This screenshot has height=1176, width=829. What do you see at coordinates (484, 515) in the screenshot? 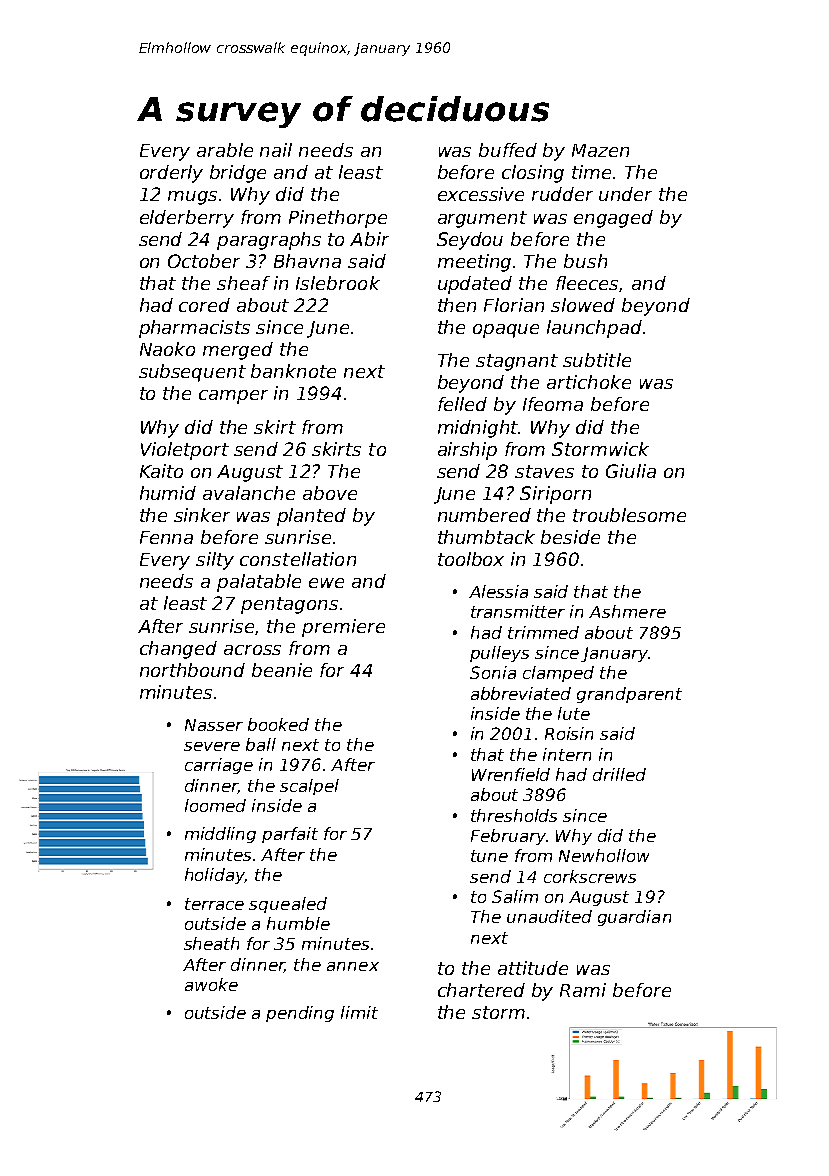
I see `numbered` at bounding box center [484, 515].
